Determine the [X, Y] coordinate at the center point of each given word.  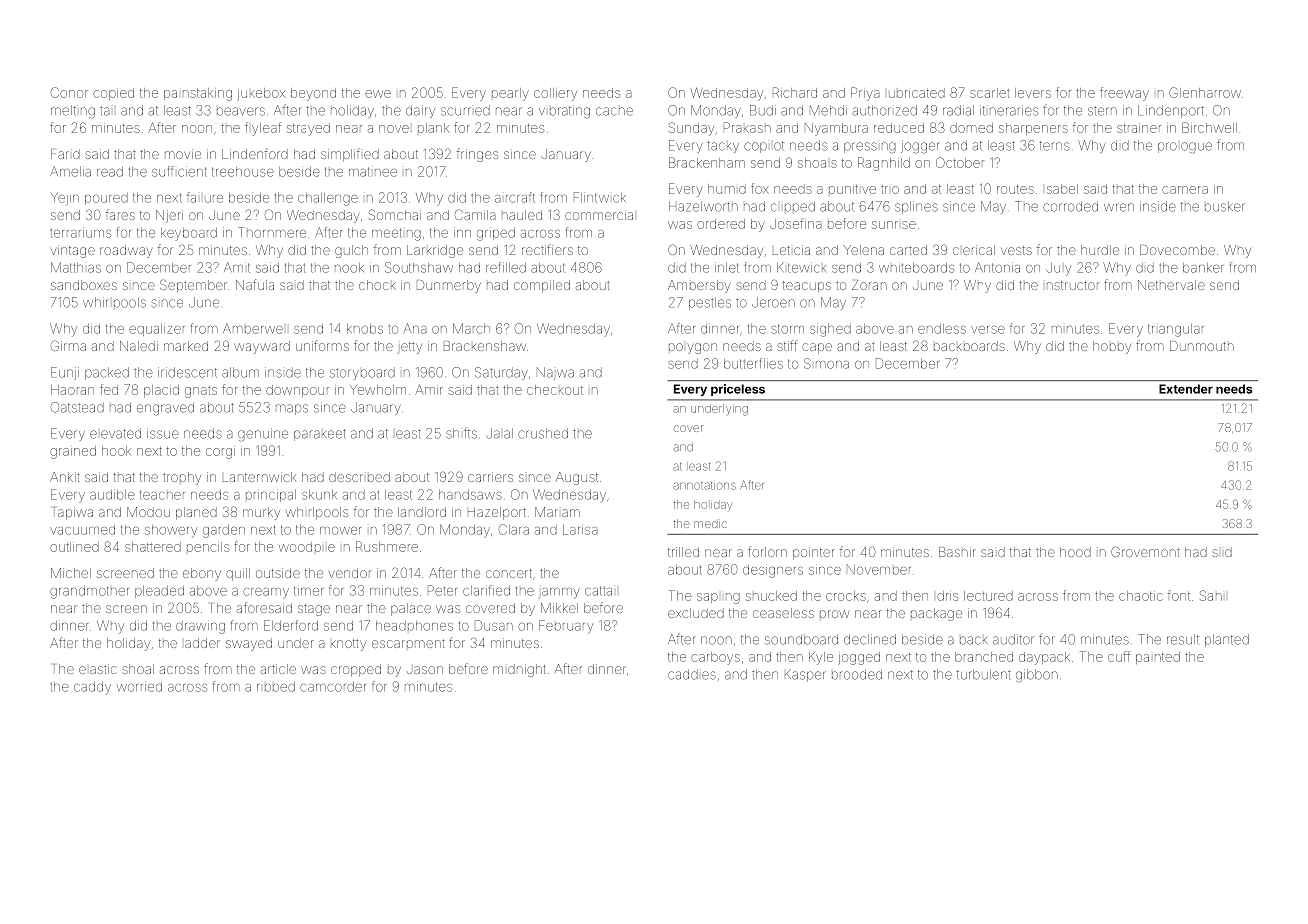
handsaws [470, 495]
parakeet [320, 435]
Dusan [494, 625]
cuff [1119, 656]
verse [988, 330]
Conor [69, 92]
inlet [727, 267]
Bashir [957, 552]
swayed [249, 644]
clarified [486, 590]
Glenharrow [1205, 92]
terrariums [80, 232]
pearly [510, 94]
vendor [350, 573]
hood [1075, 552]
